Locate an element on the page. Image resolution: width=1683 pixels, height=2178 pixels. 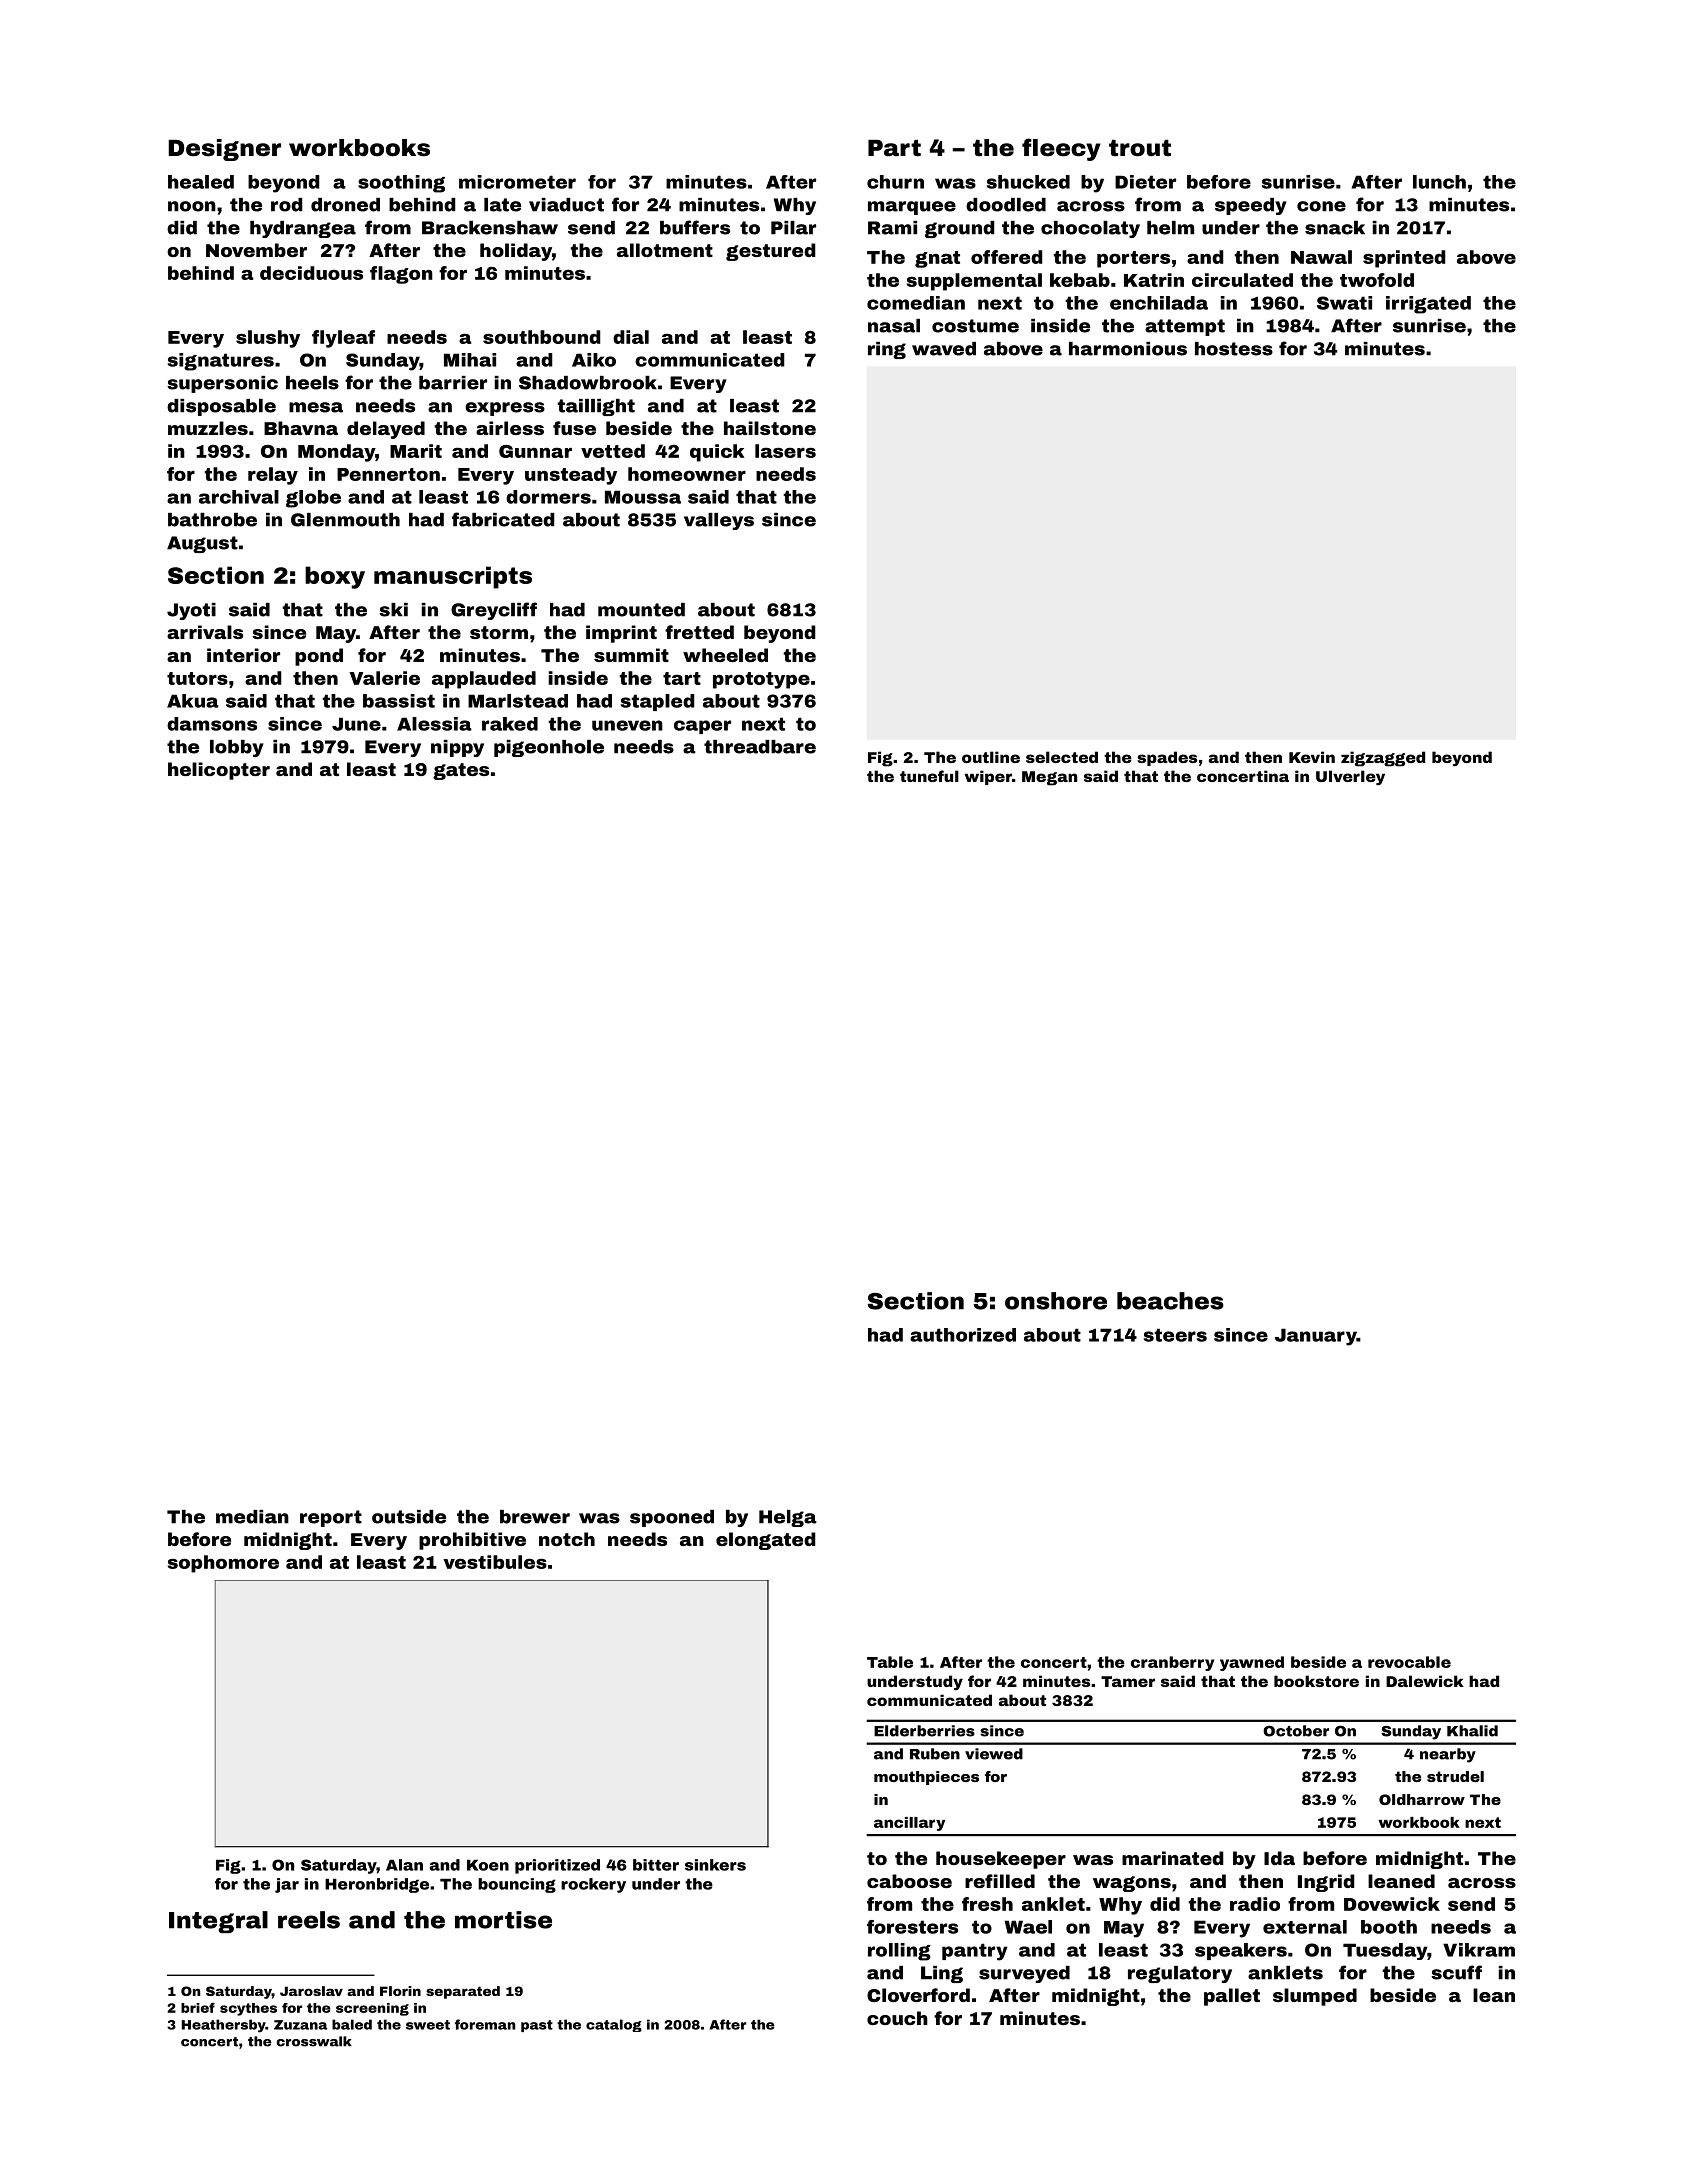
brewer is located at coordinates (535, 1517).
